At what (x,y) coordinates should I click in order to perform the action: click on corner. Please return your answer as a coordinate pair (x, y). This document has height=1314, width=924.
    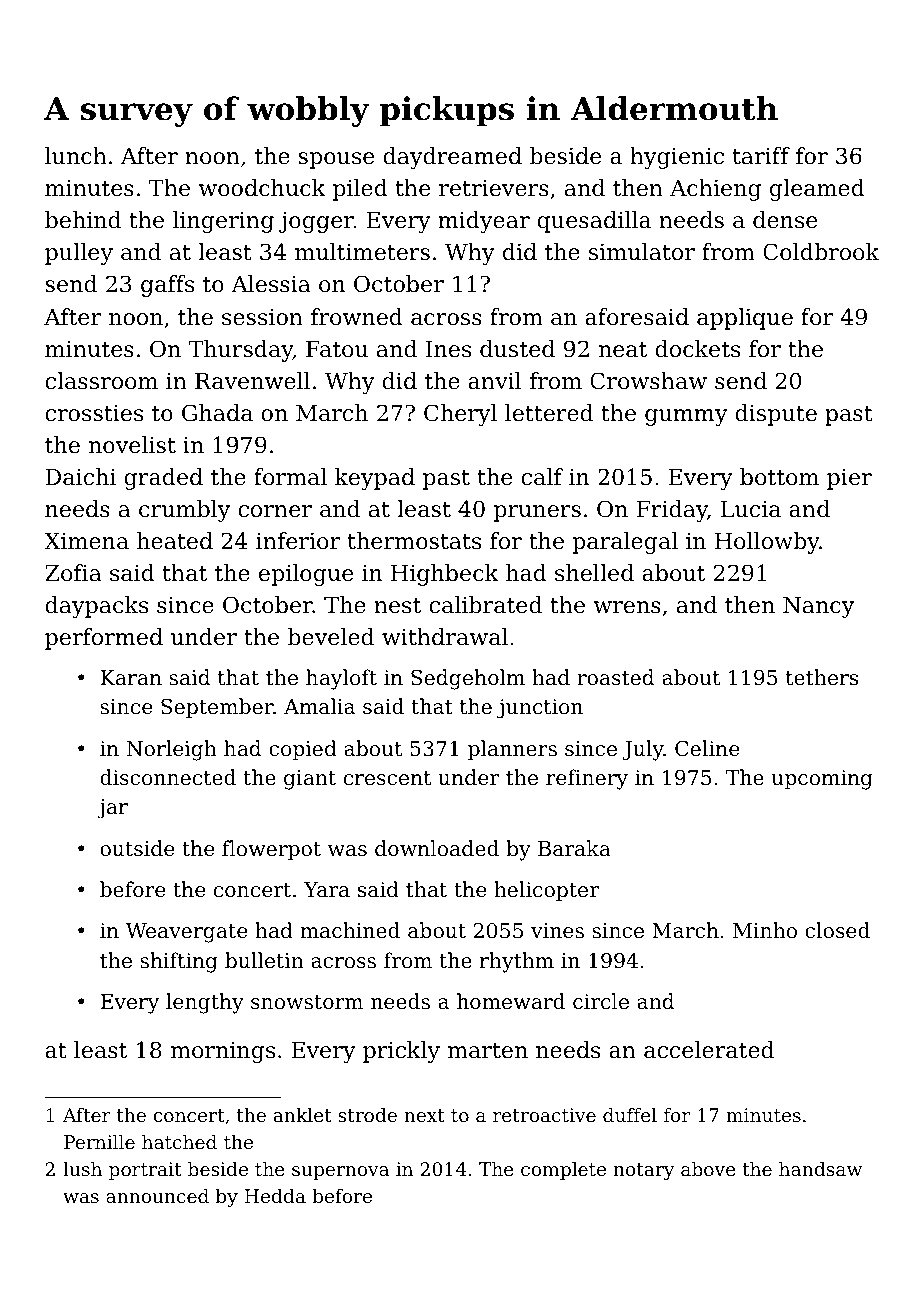
    Looking at the image, I should click on (275, 511).
